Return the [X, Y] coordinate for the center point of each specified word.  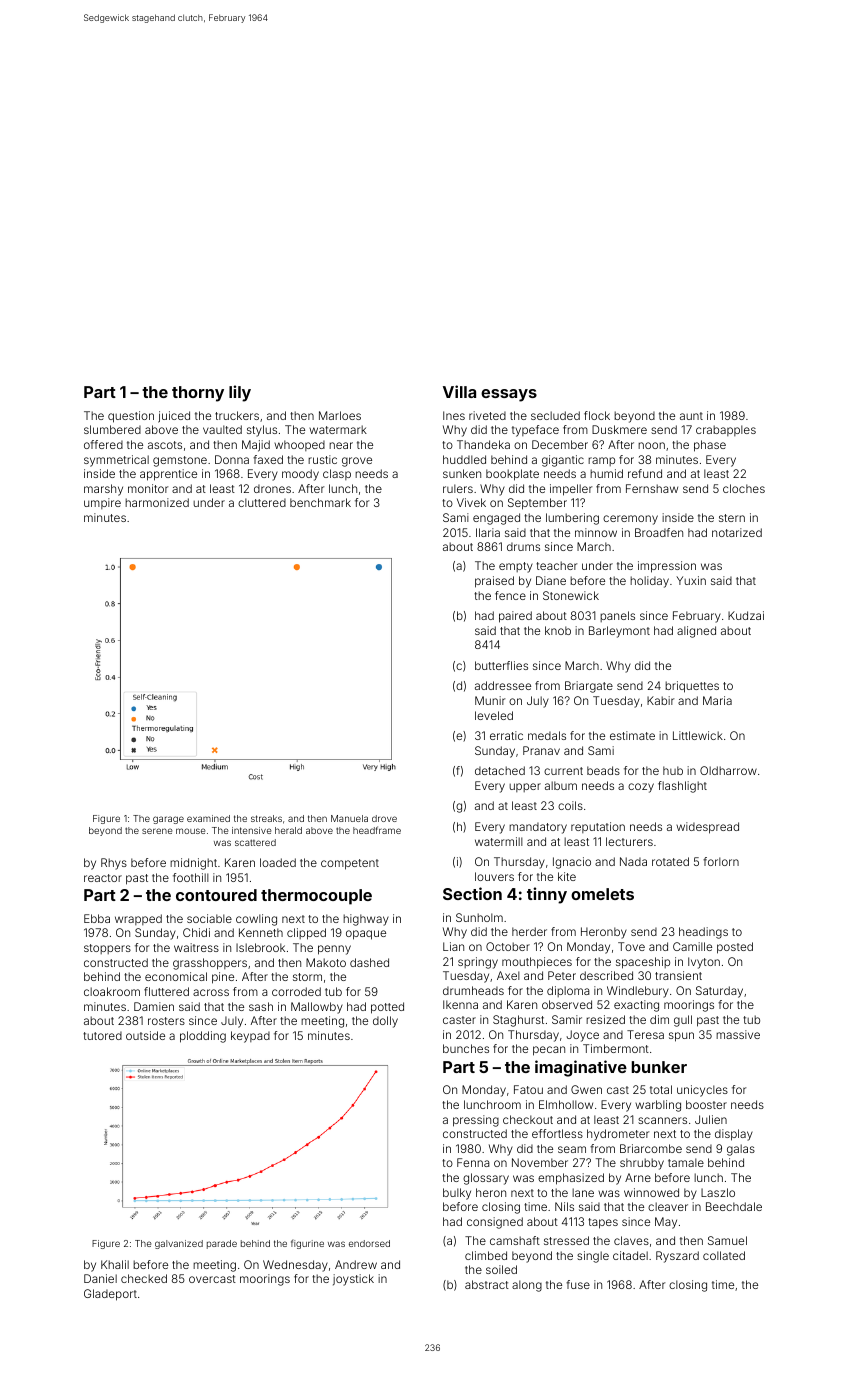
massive [738, 1034]
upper [525, 787]
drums [523, 546]
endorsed [369, 1243]
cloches [744, 488]
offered [103, 444]
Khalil [115, 1264]
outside [145, 1035]
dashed [369, 962]
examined [208, 818]
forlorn [721, 861]
